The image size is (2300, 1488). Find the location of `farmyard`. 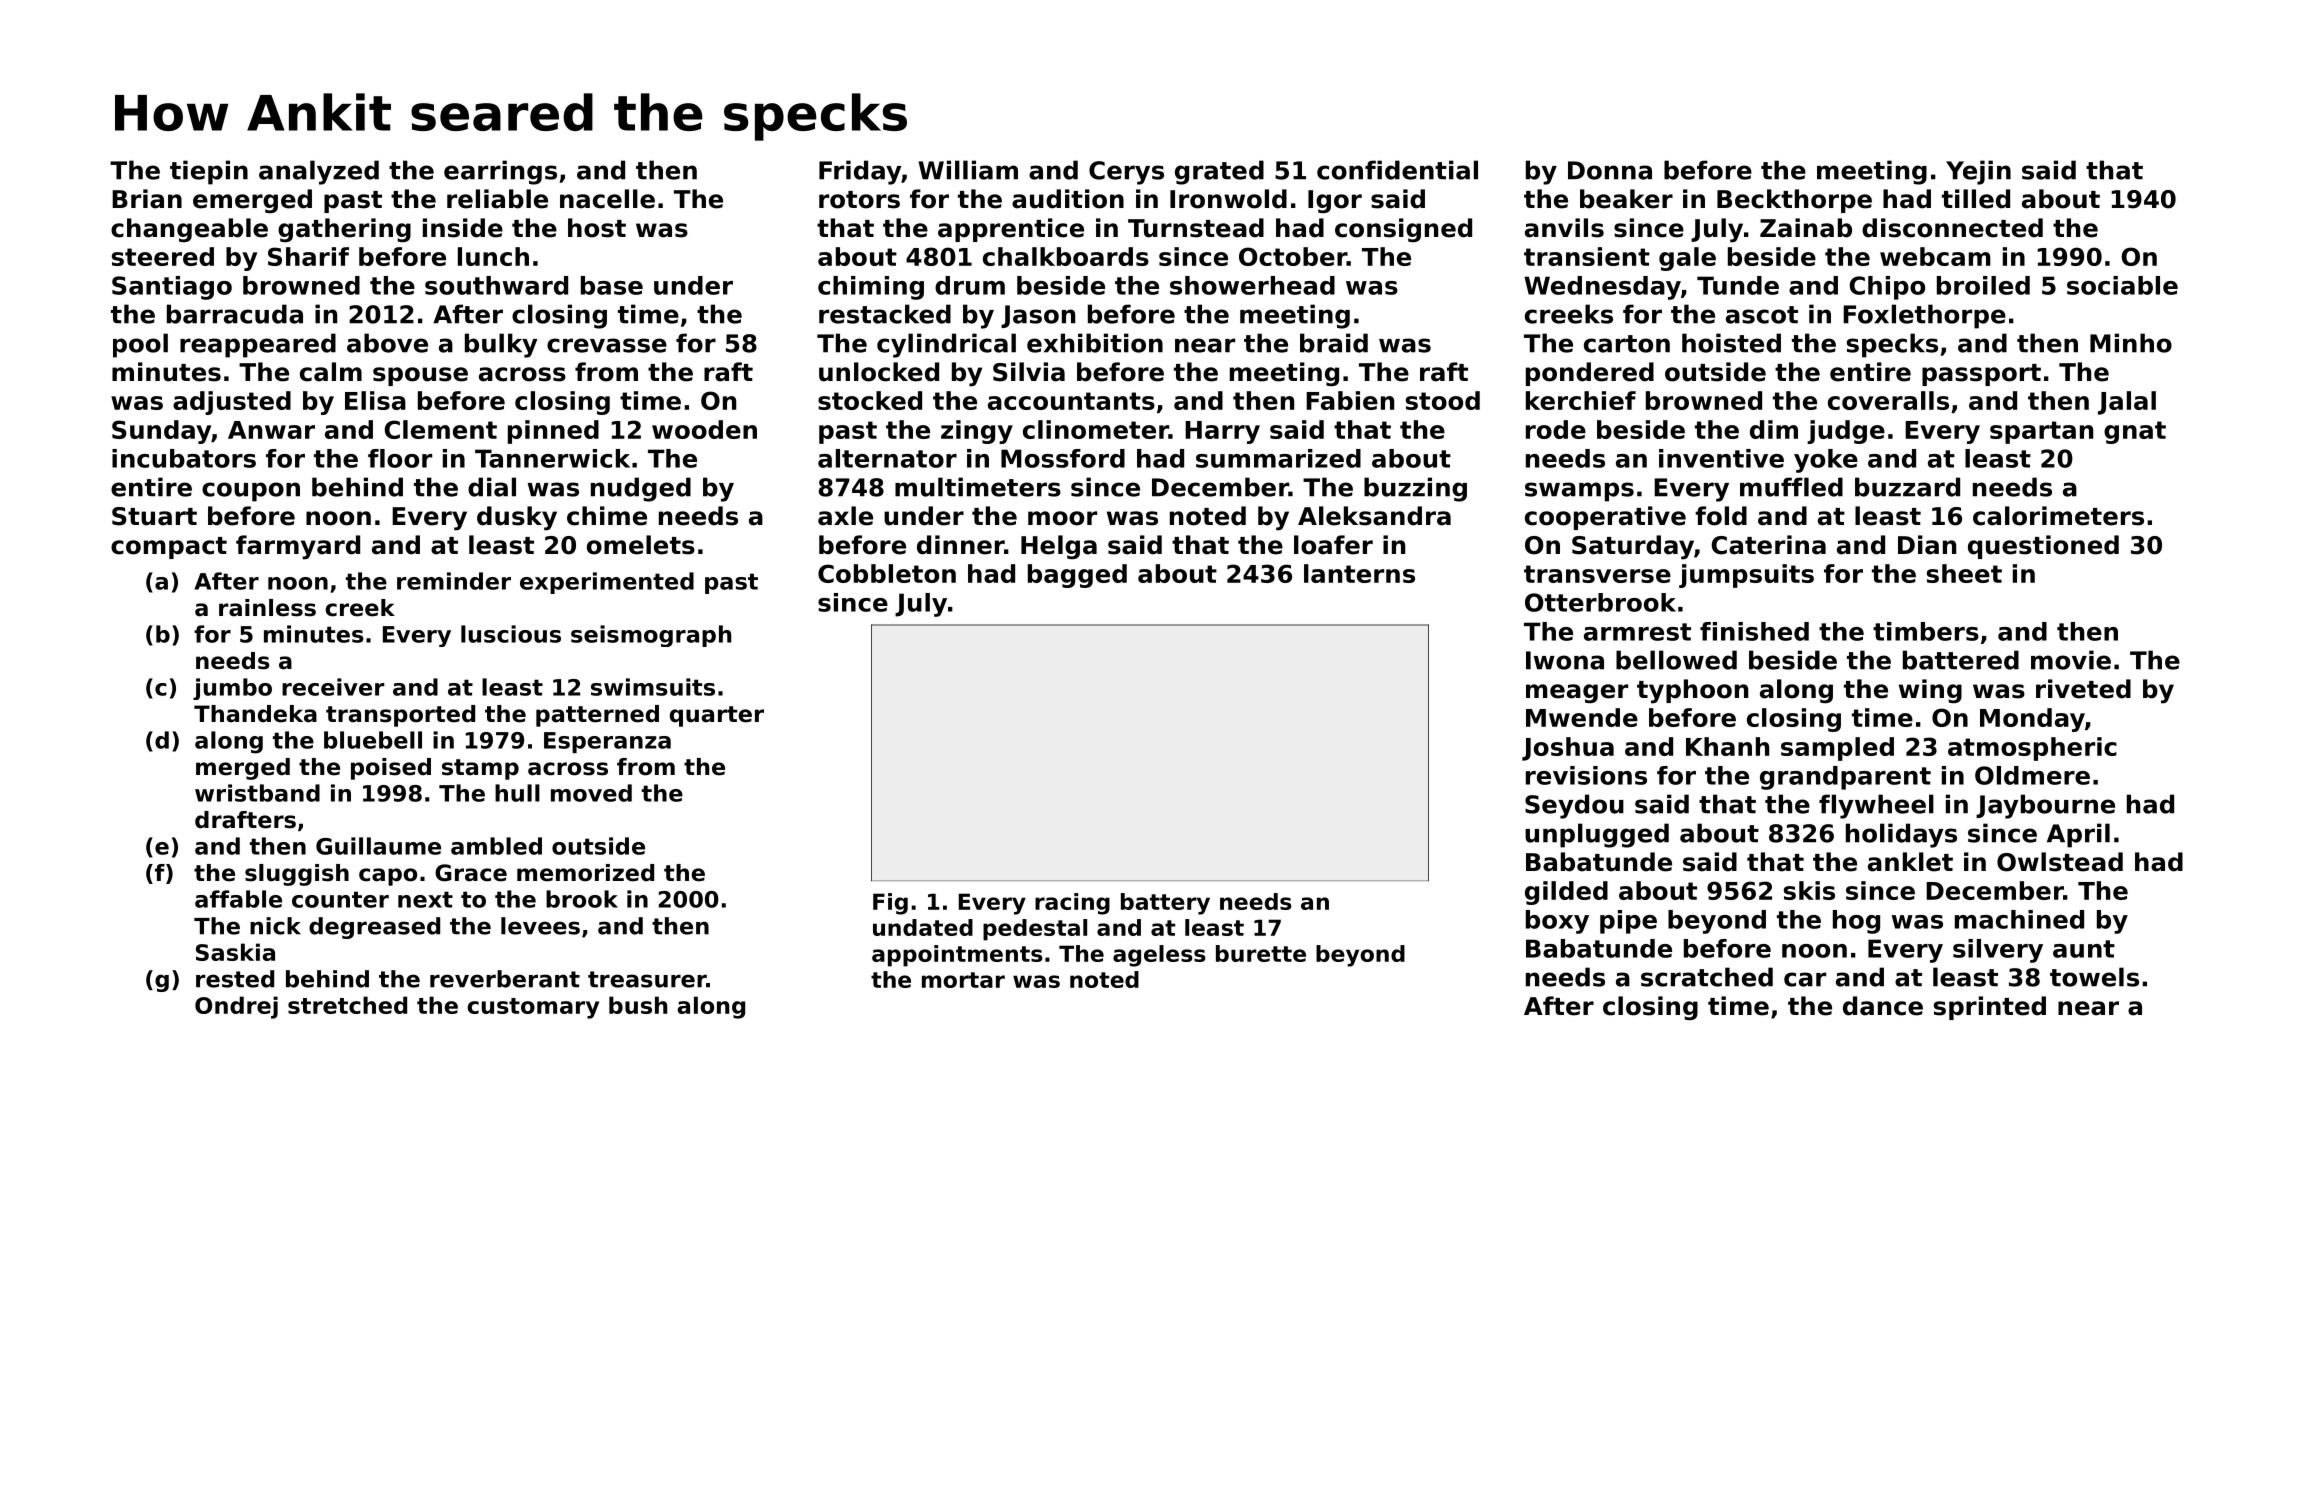

farmyard is located at coordinates (298, 547).
